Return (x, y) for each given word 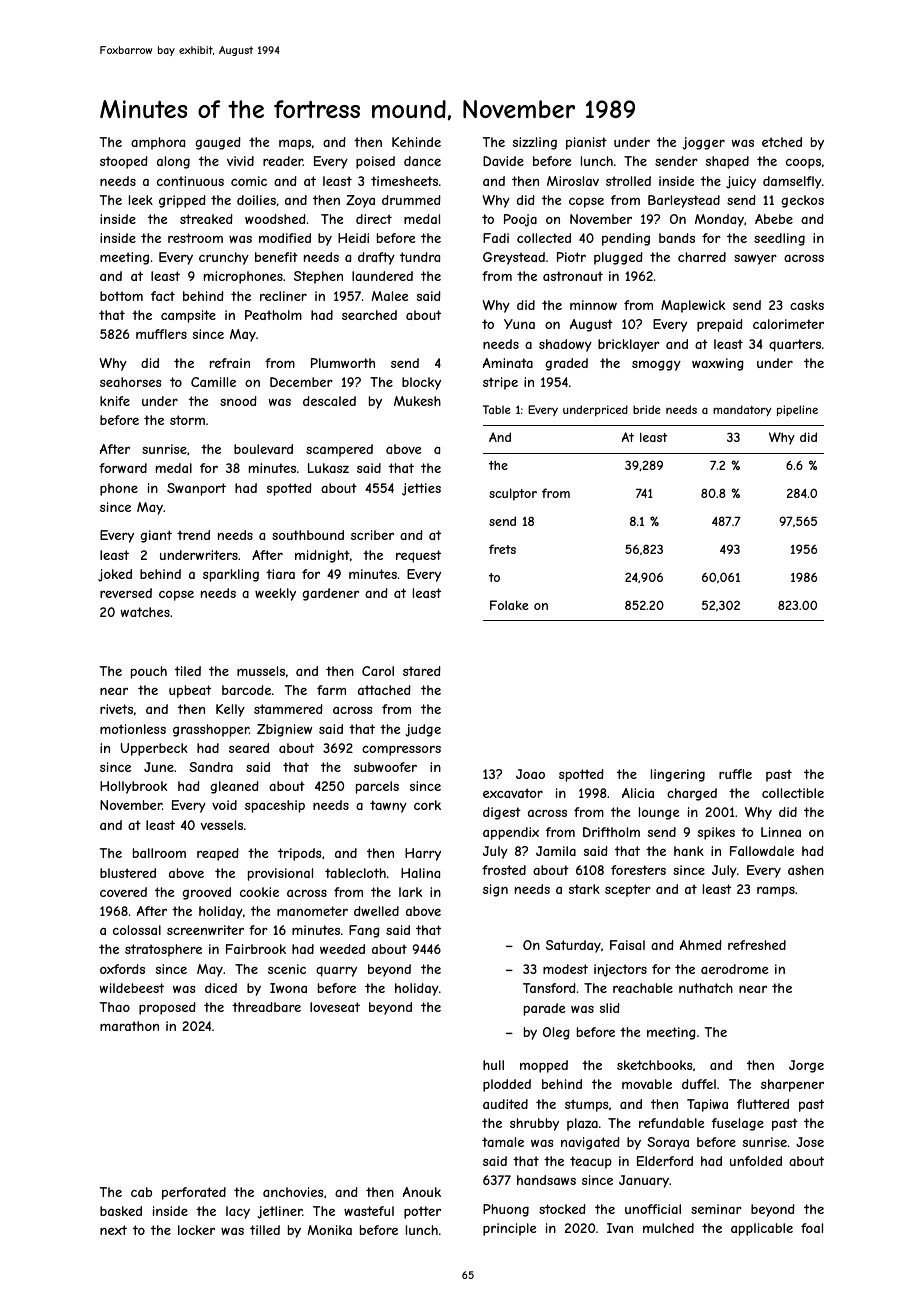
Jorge (806, 1066)
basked (121, 1211)
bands (677, 238)
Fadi (496, 238)
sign (495, 890)
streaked (206, 219)
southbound (308, 535)
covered (123, 892)
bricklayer (629, 345)
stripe (500, 383)
